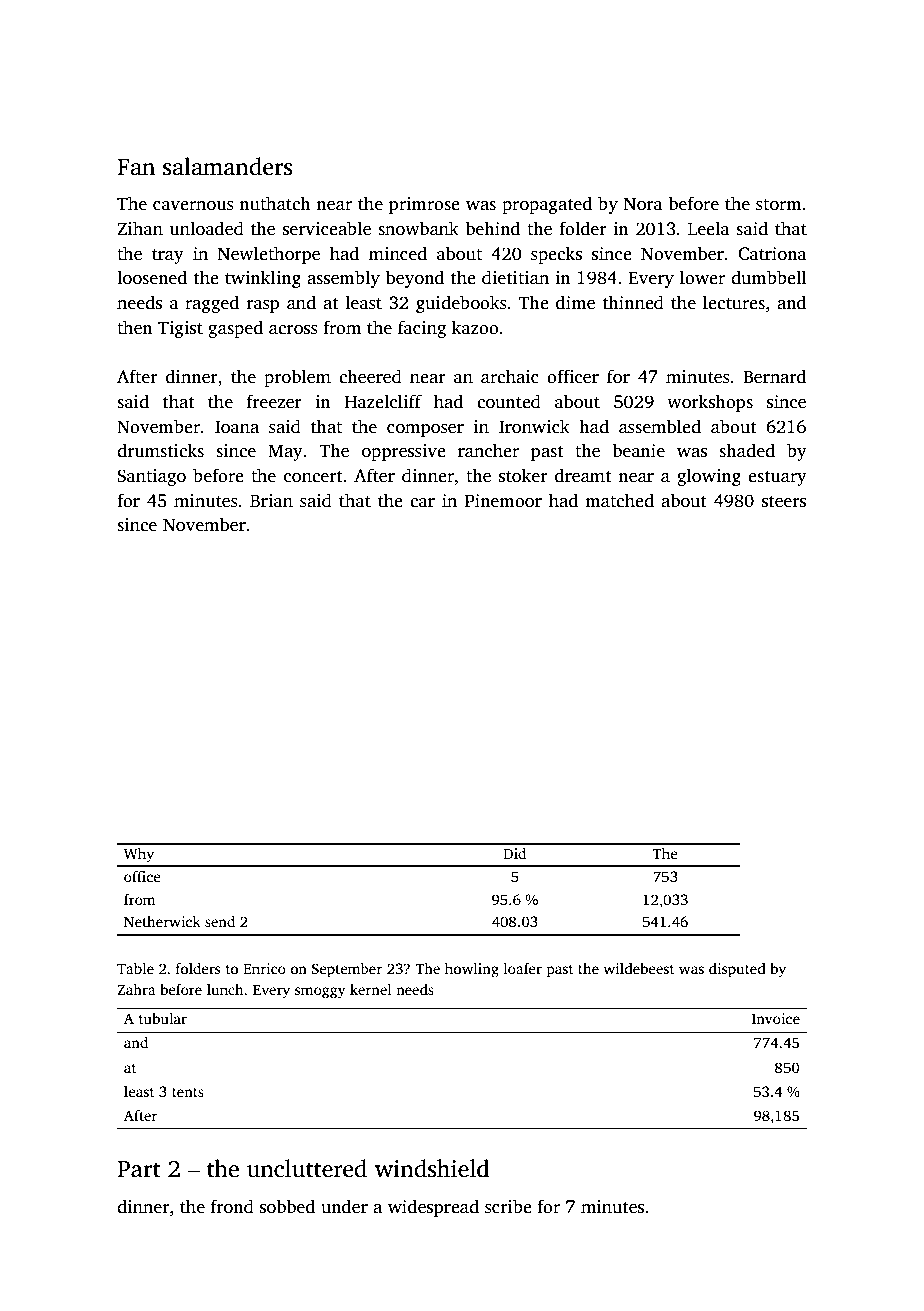 This screenshot has height=1311, width=924. What do you see at coordinates (138, 1169) in the screenshot?
I see `Part` at bounding box center [138, 1169].
